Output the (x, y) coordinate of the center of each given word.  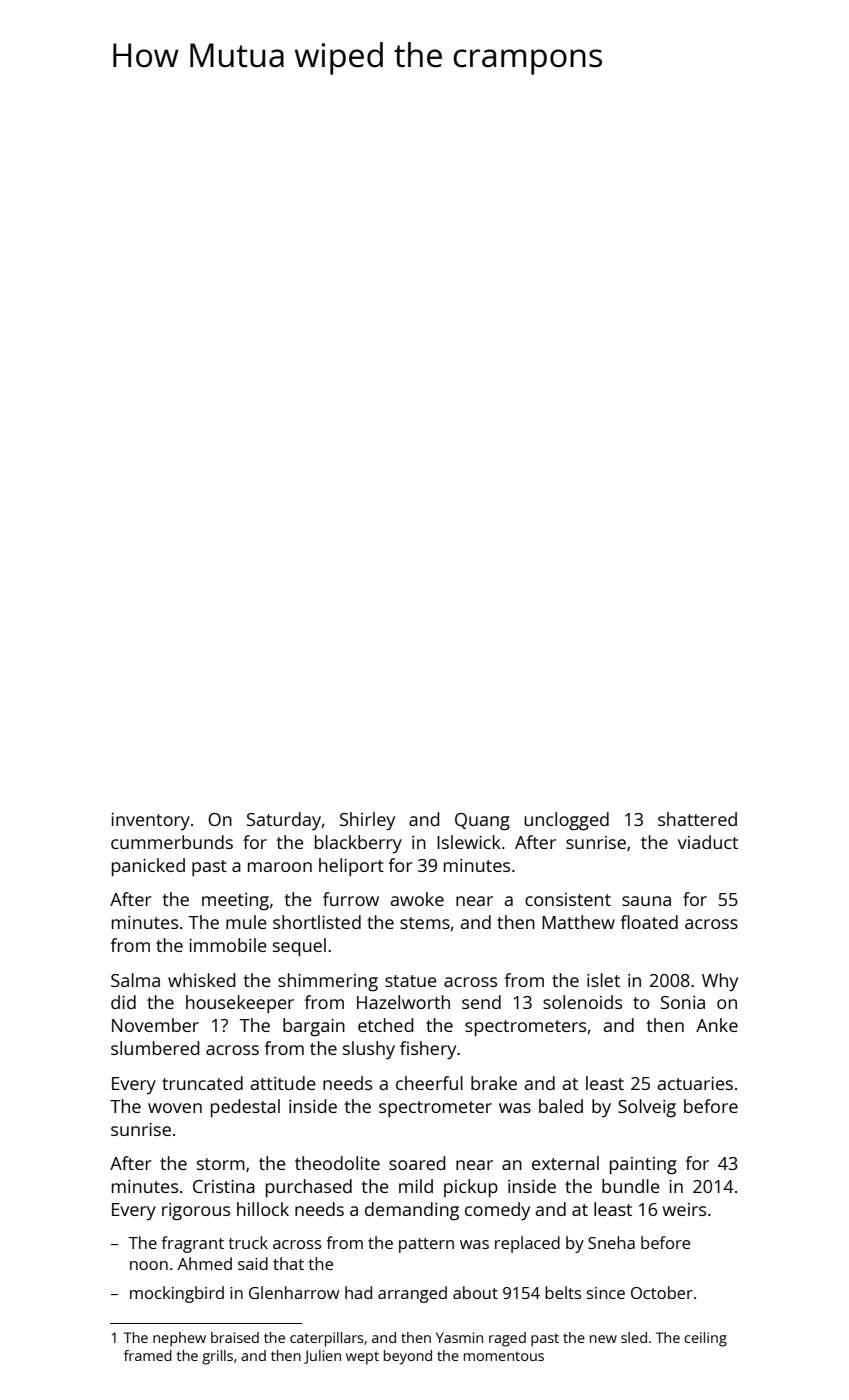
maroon (280, 867)
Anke (717, 1025)
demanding (412, 1211)
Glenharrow (294, 1292)
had (358, 1292)
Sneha (611, 1242)
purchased (309, 1188)
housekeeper (240, 1004)
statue (411, 981)
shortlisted (317, 922)
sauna (646, 901)
